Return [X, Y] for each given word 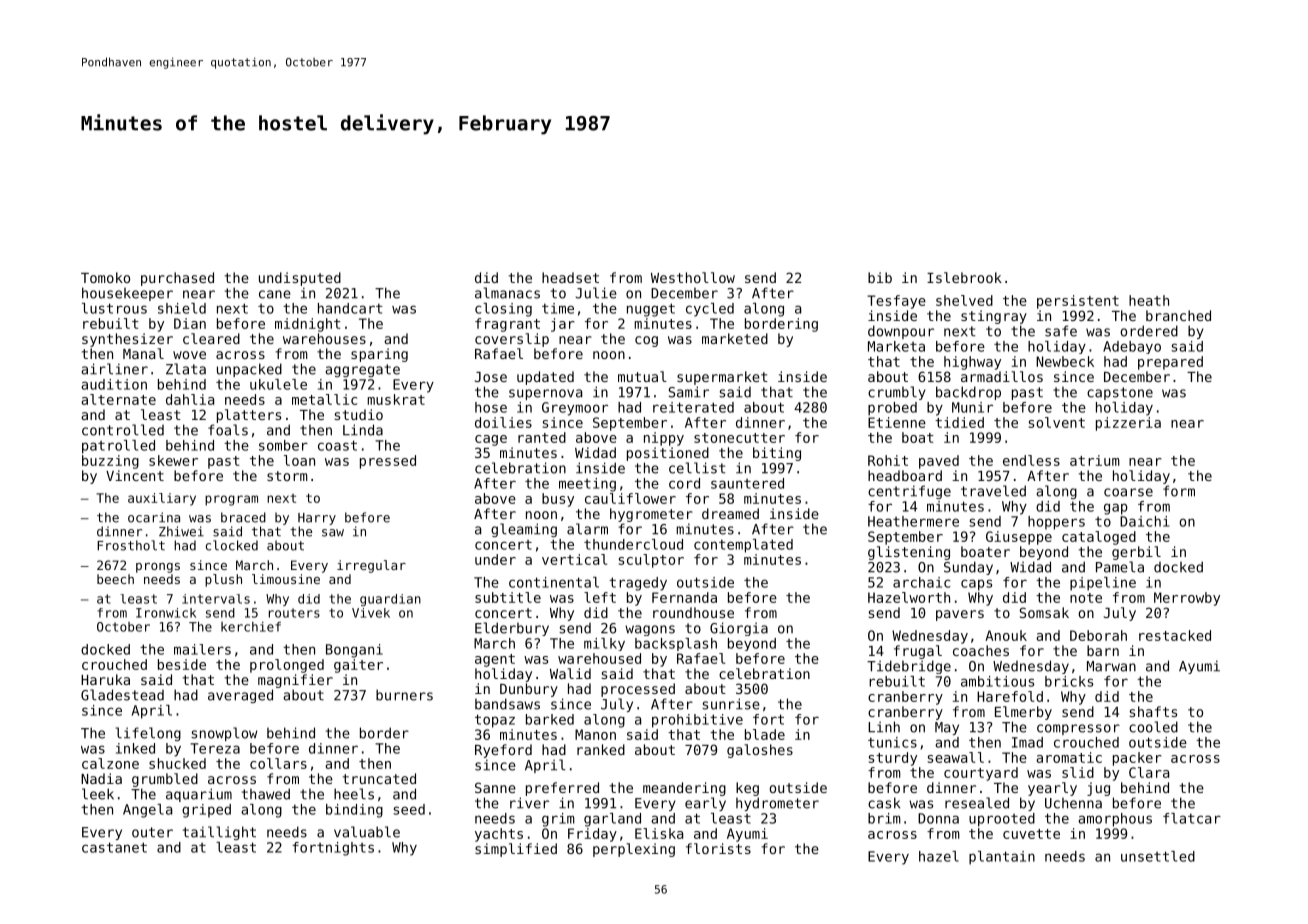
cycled [710, 310]
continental [554, 582]
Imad [1027, 742]
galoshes [760, 751]
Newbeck [1065, 361]
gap [1116, 509]
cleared [211, 338]
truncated [379, 778]
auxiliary [162, 499]
